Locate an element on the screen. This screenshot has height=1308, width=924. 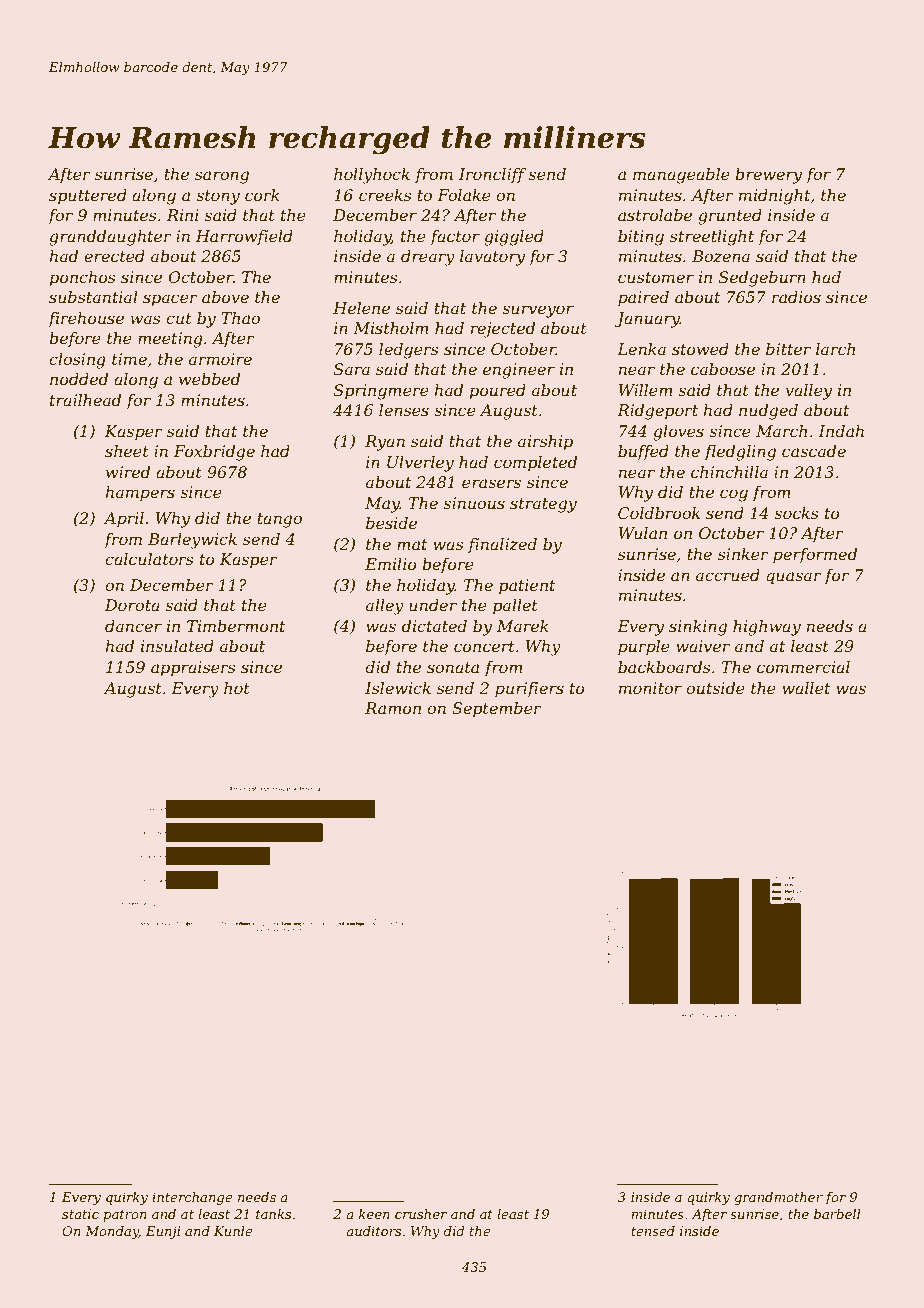
grunted is located at coordinates (730, 217).
